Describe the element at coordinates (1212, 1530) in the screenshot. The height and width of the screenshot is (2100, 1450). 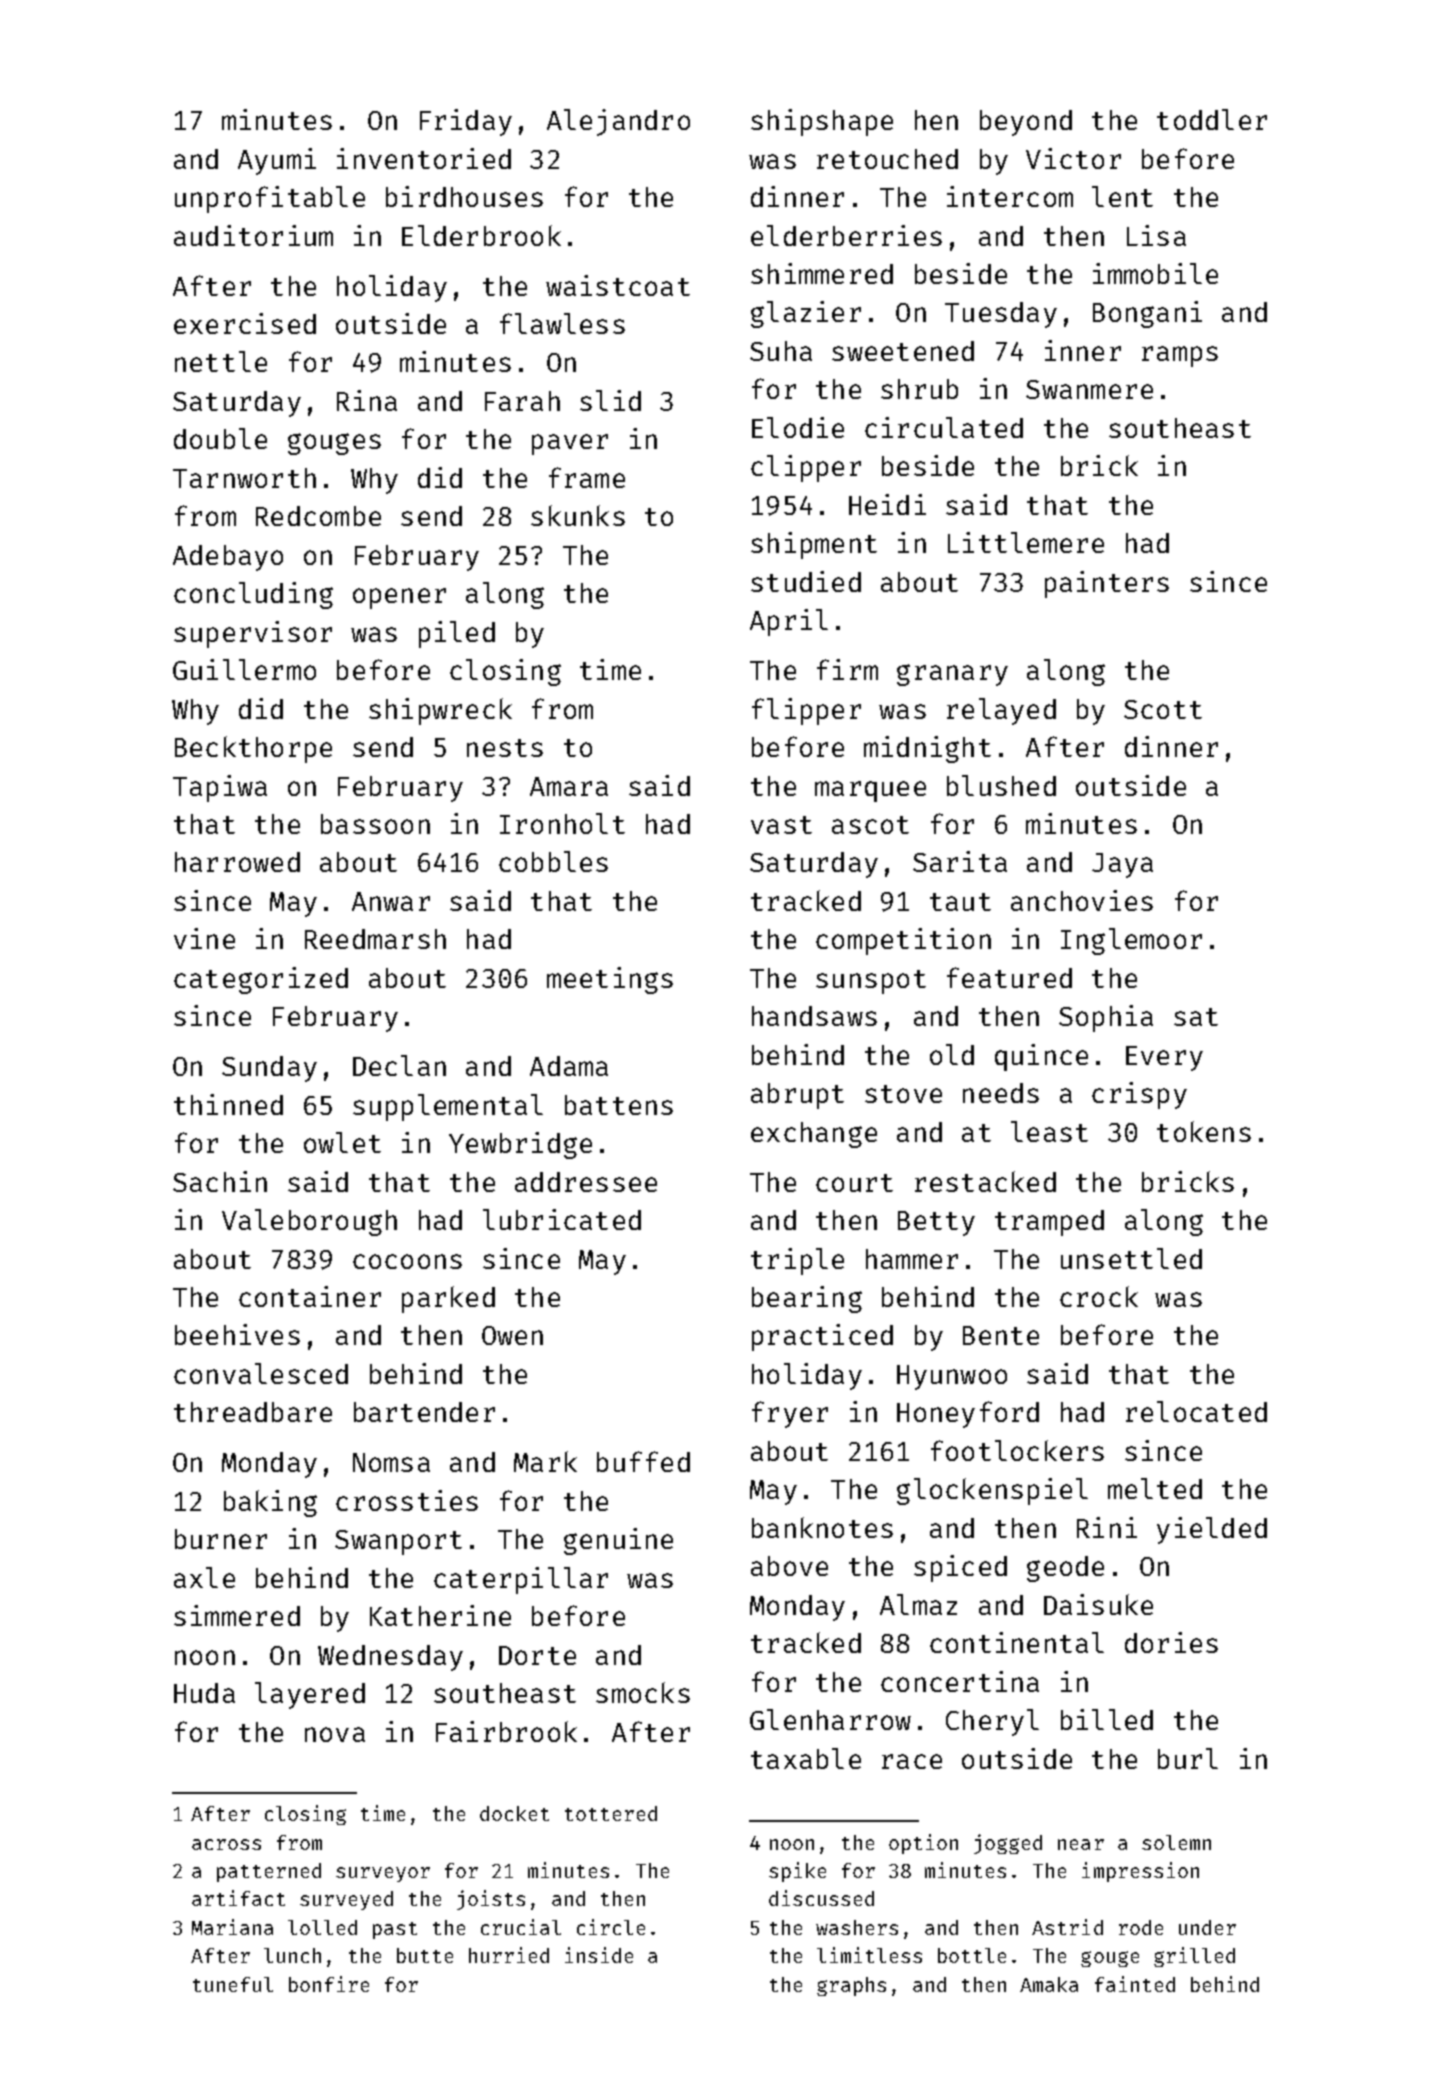
I see `yielded` at that location.
